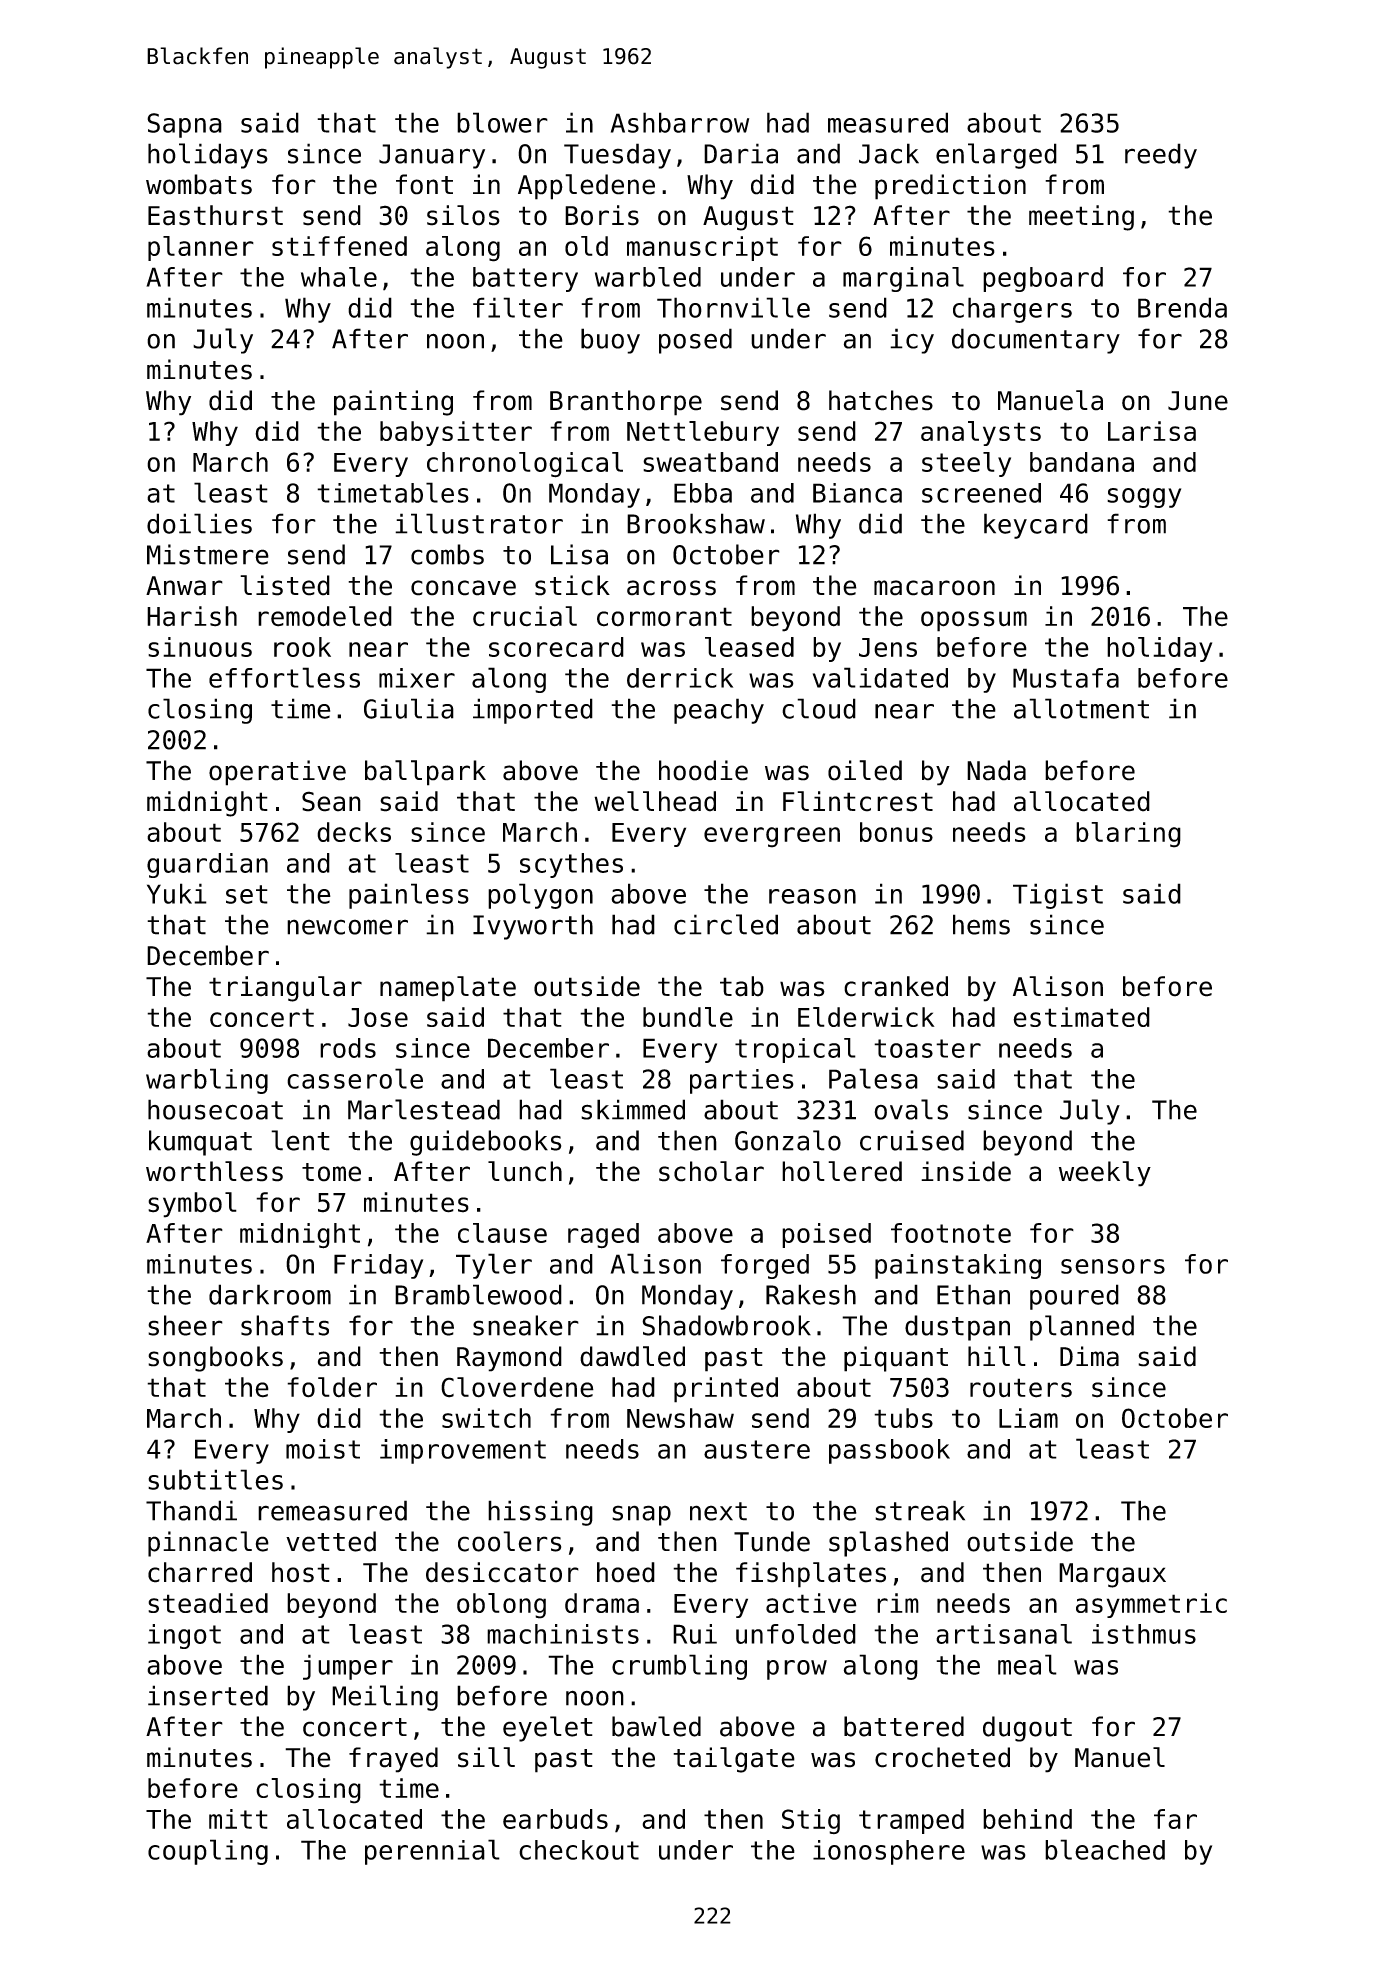 This image has width=1386, height=1969. What do you see at coordinates (354, 832) in the image?
I see `decks` at bounding box center [354, 832].
